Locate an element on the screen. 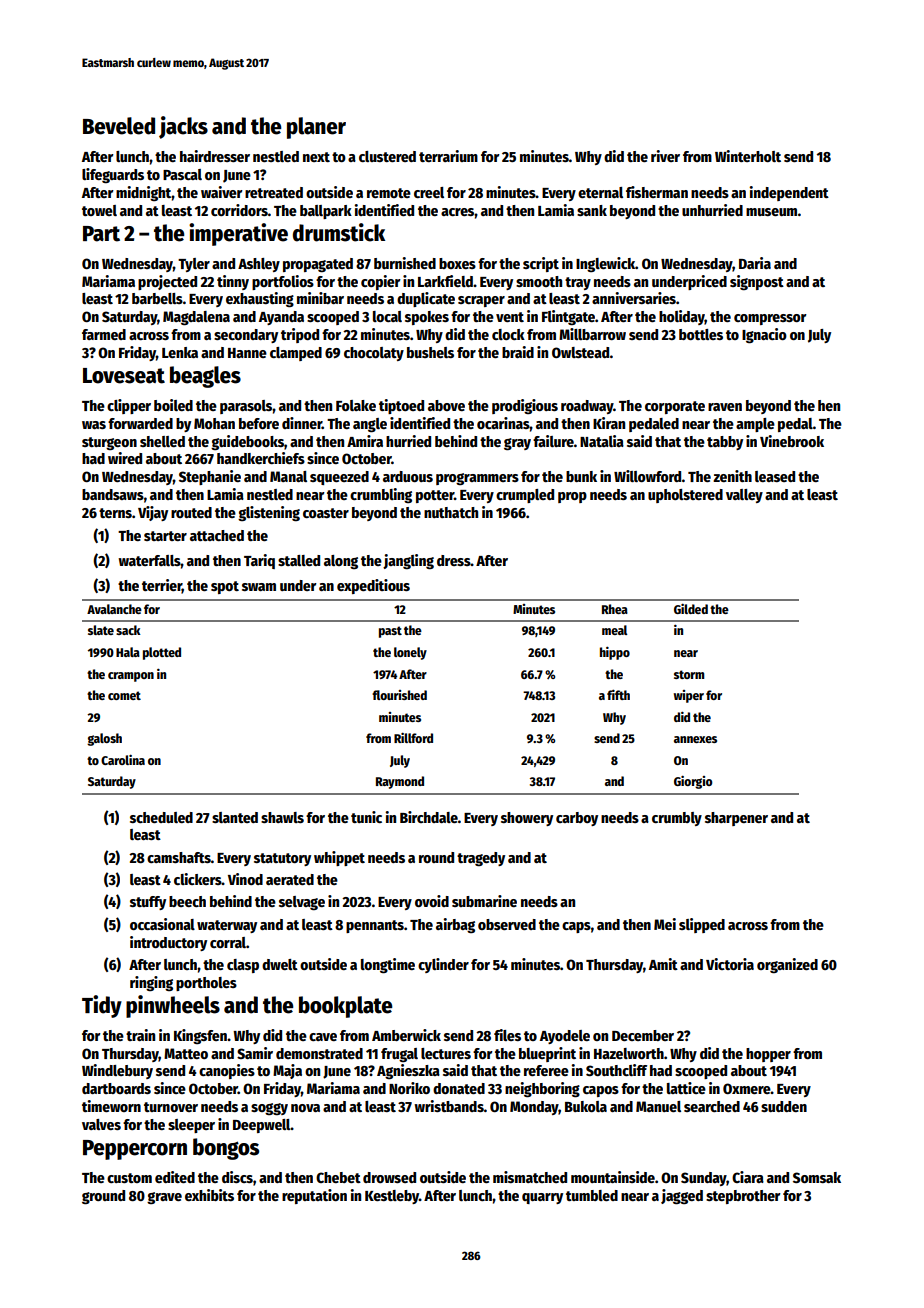  Winterholt is located at coordinates (748, 156).
